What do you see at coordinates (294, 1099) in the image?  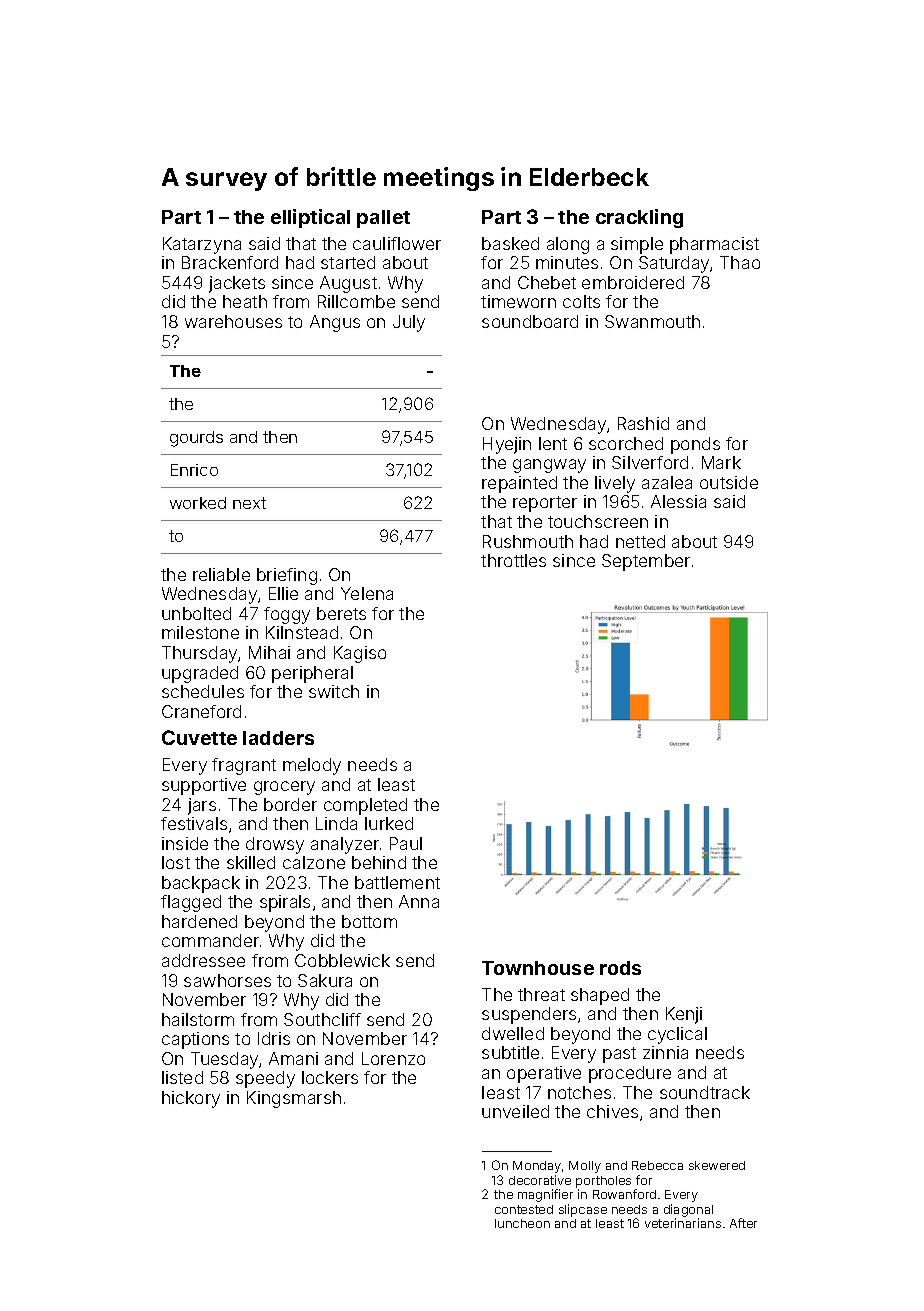 I see `Kingsmarsh` at bounding box center [294, 1099].
